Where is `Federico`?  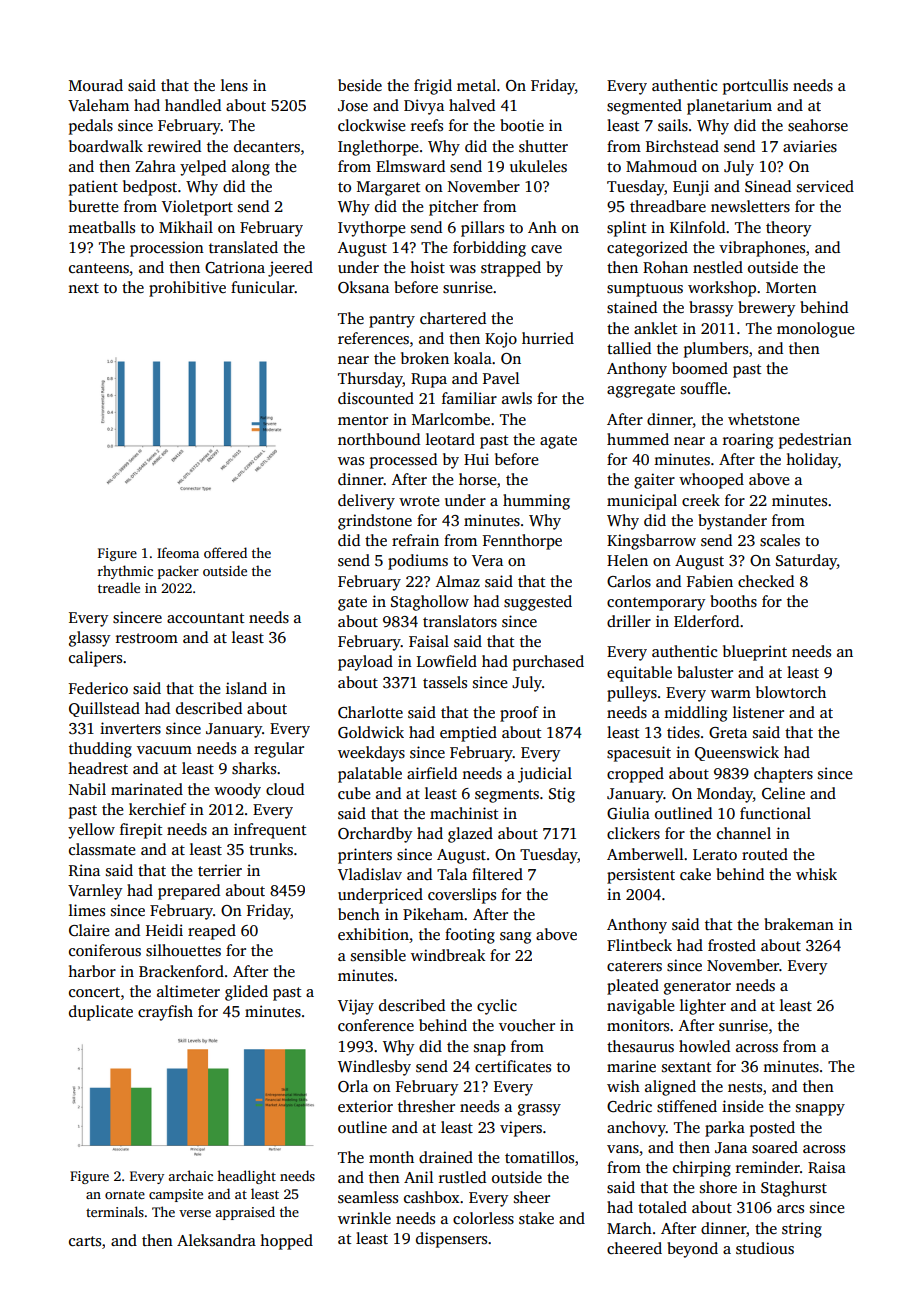 Federico is located at coordinates (98, 688).
